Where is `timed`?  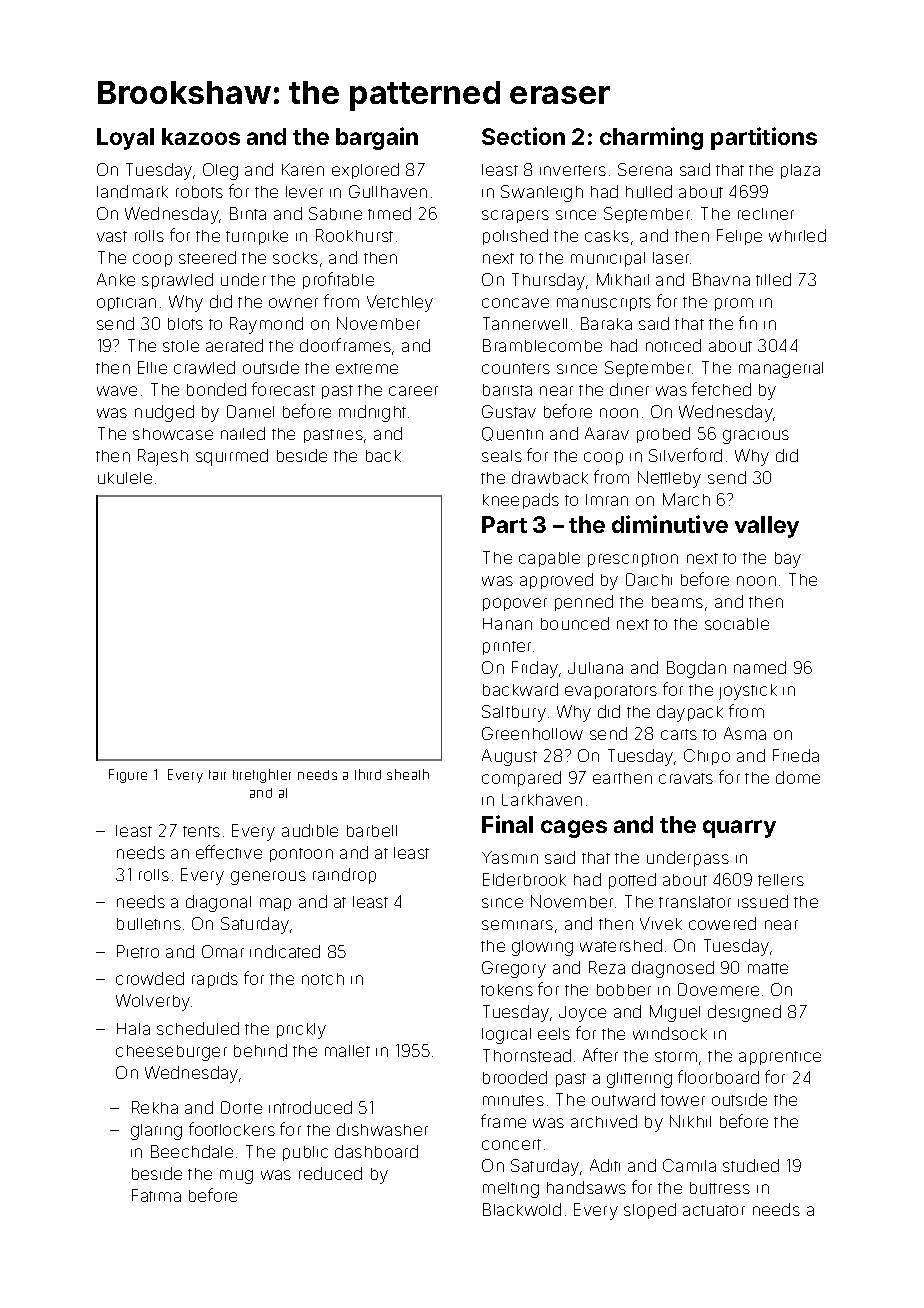 timed is located at coordinates (389, 213).
